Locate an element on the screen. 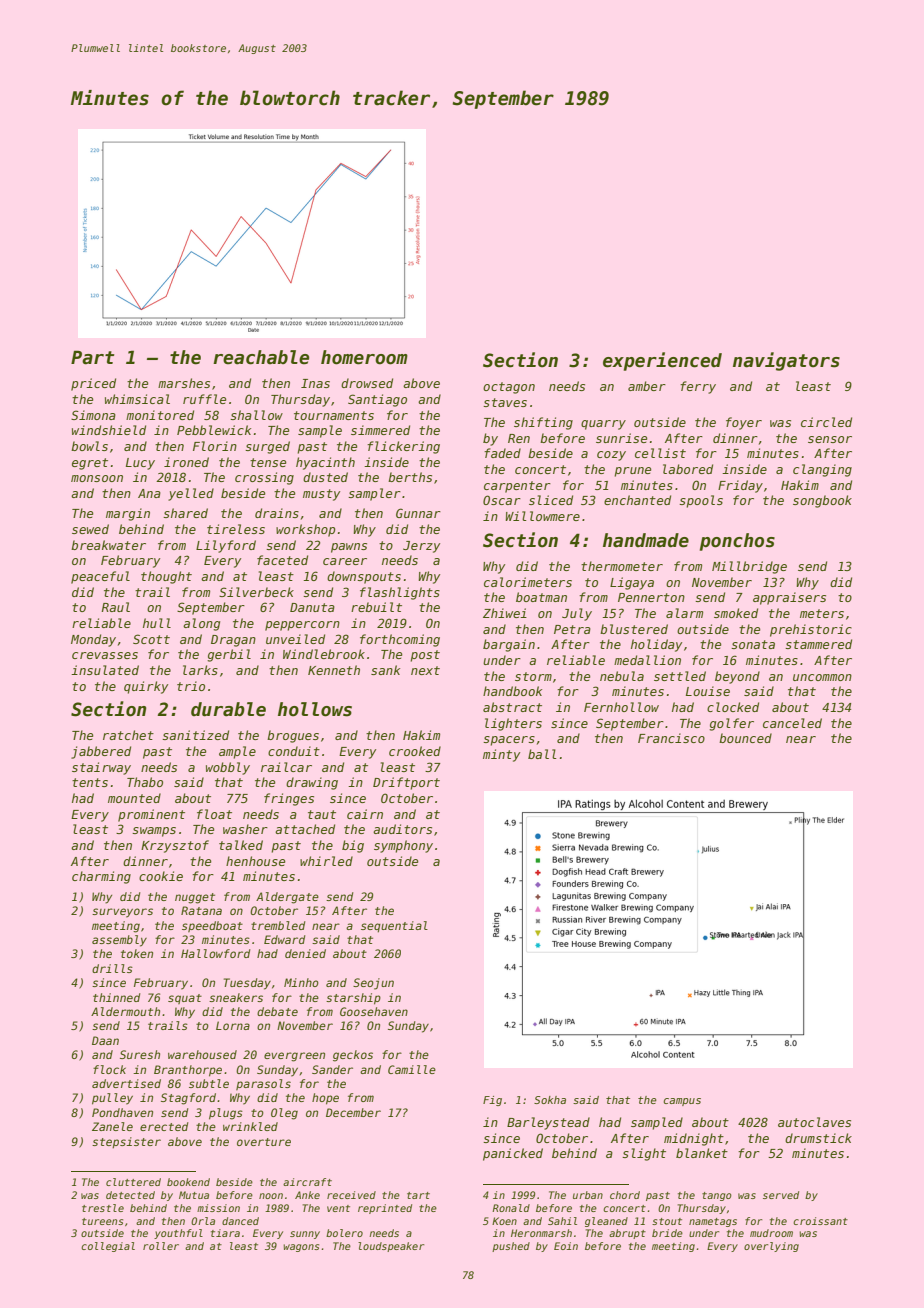 This screenshot has height=1308, width=924. noon is located at coordinates (271, 1196).
